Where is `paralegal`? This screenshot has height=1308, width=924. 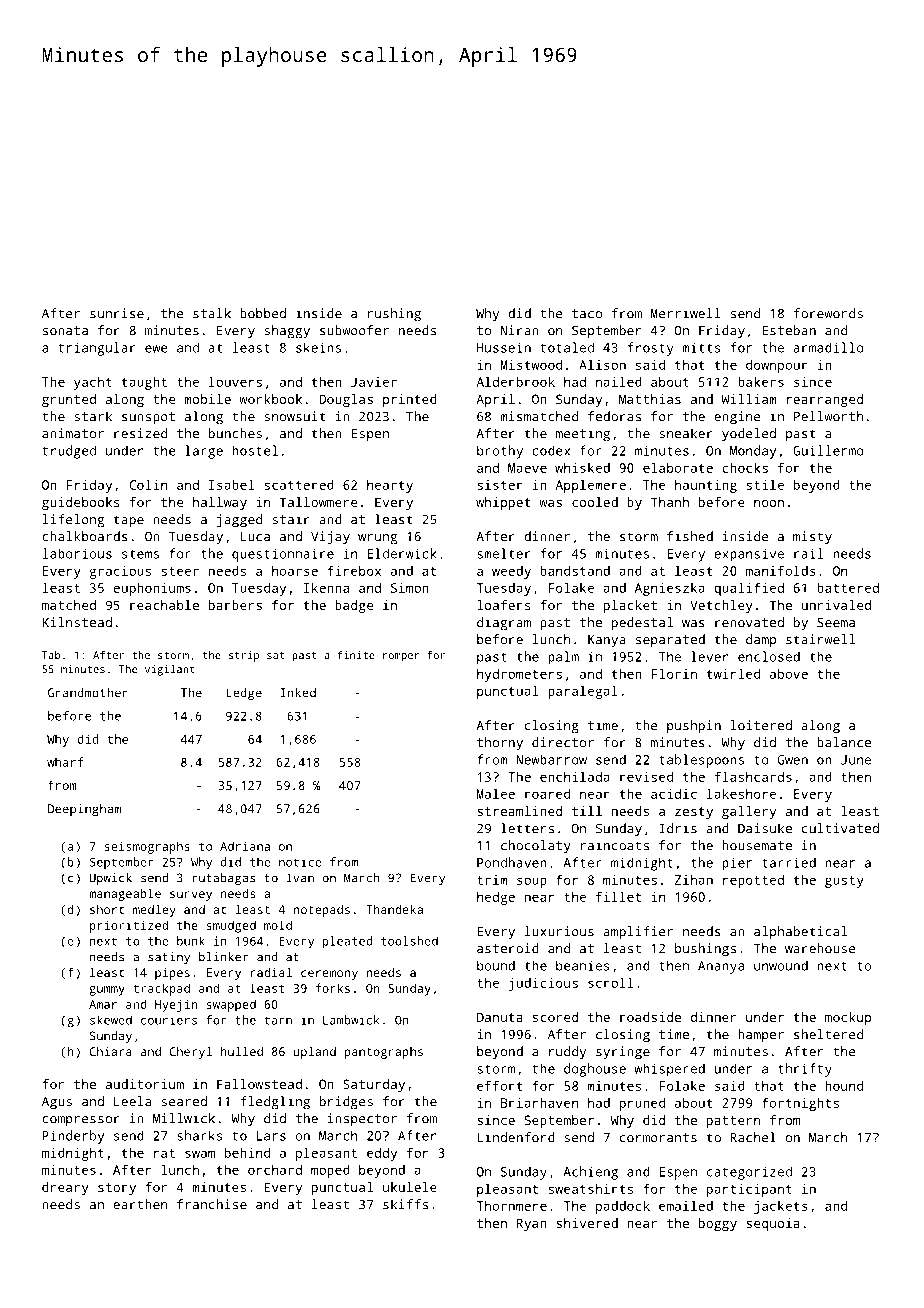
paralegal is located at coordinates (583, 692).
